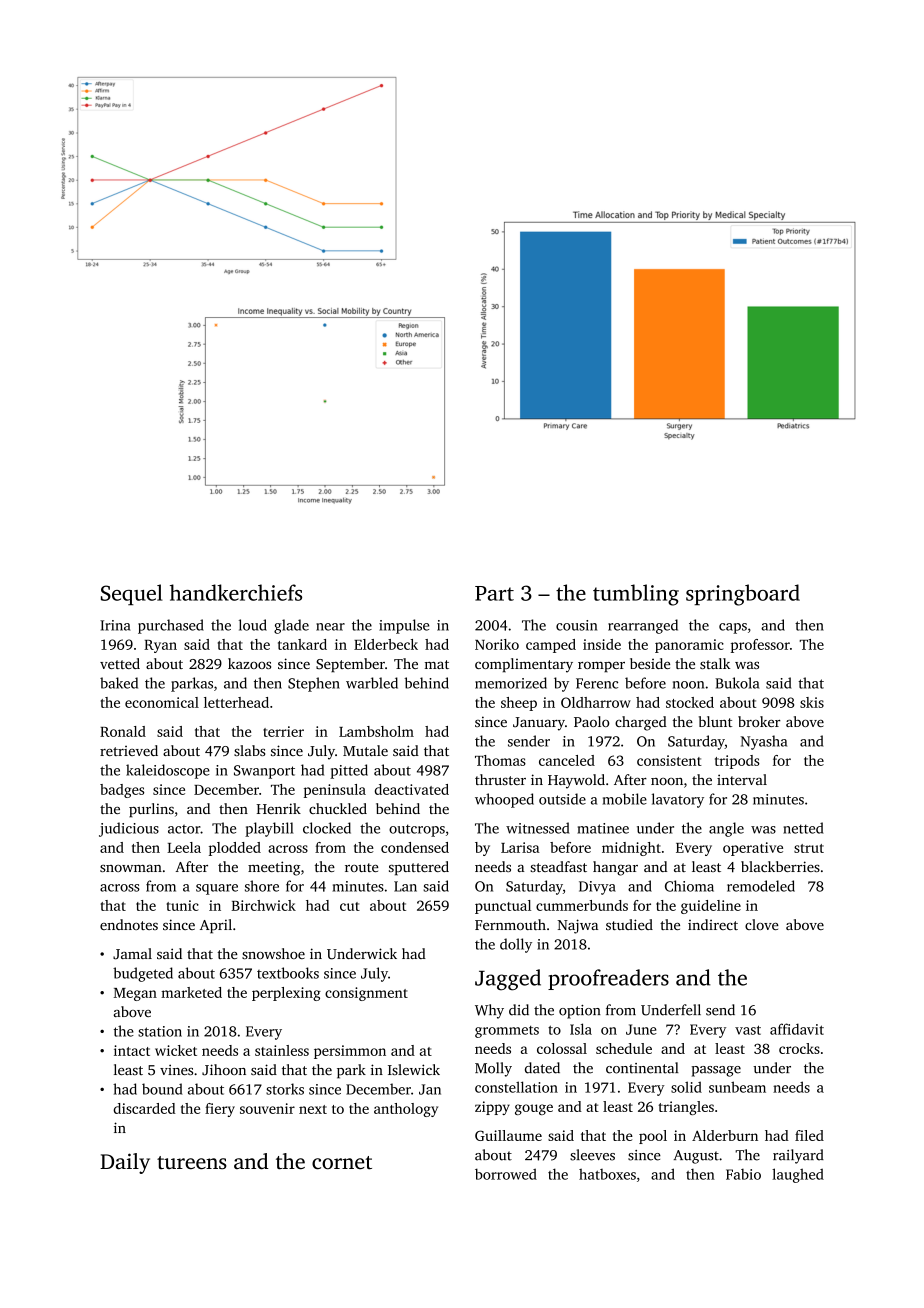 The image size is (924, 1308). Describe the element at coordinates (511, 683) in the screenshot. I see `memorized` at that location.
